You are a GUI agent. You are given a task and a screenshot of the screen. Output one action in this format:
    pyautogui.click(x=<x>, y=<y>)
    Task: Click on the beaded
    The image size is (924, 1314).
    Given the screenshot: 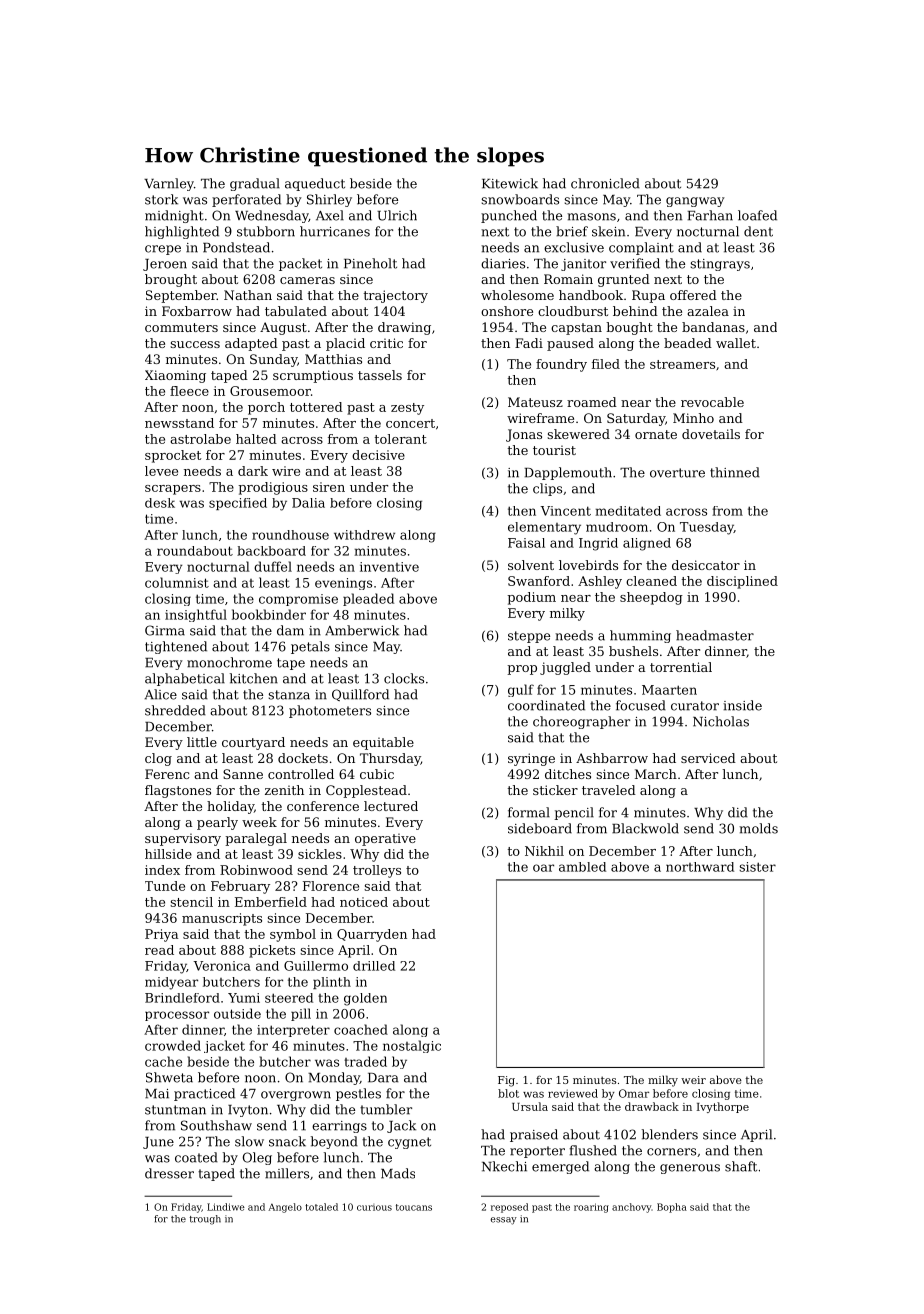 What is the action you would take?
    pyautogui.click(x=688, y=343)
